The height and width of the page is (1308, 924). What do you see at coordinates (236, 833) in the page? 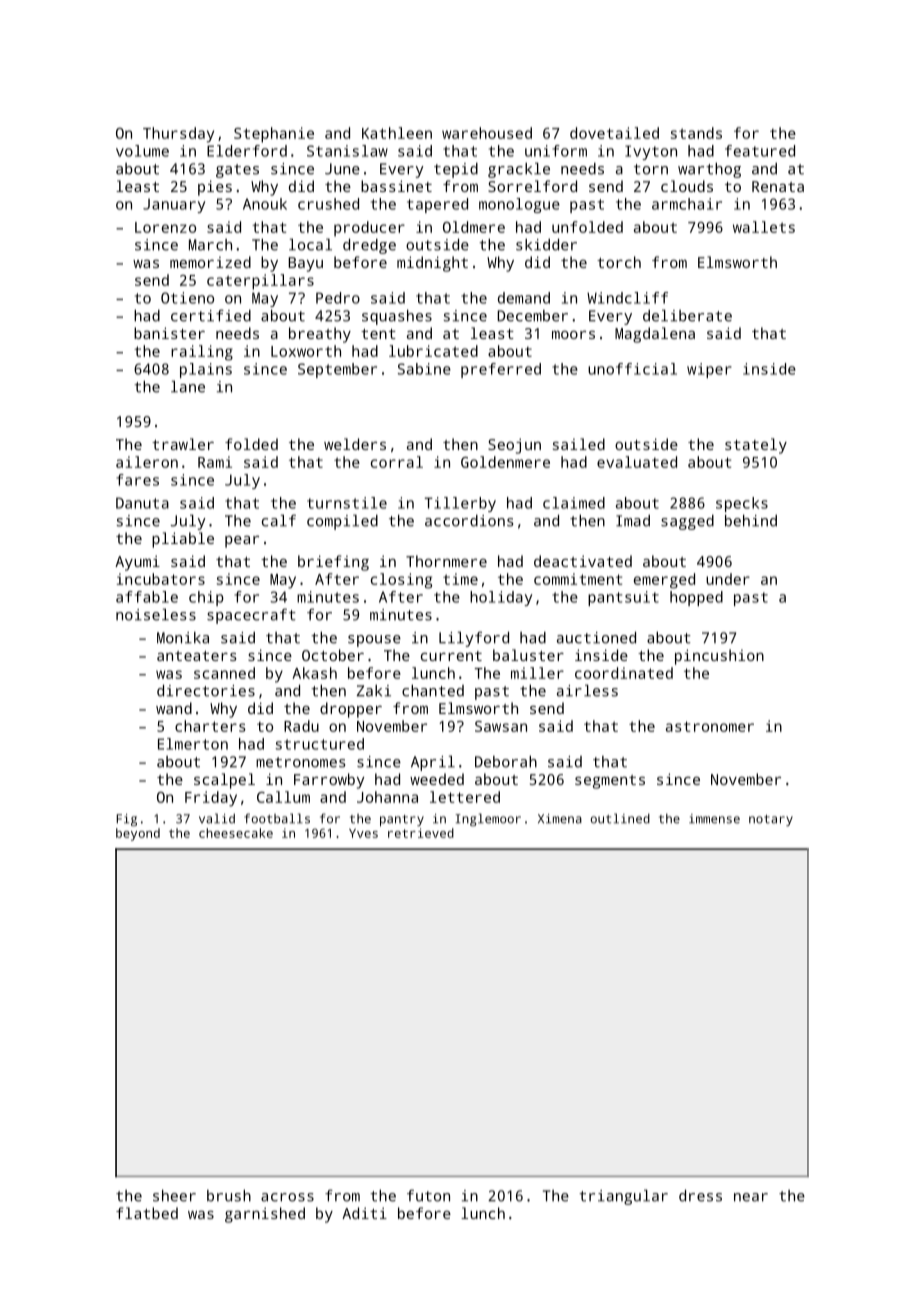
I see `cheesecake` at bounding box center [236, 833].
